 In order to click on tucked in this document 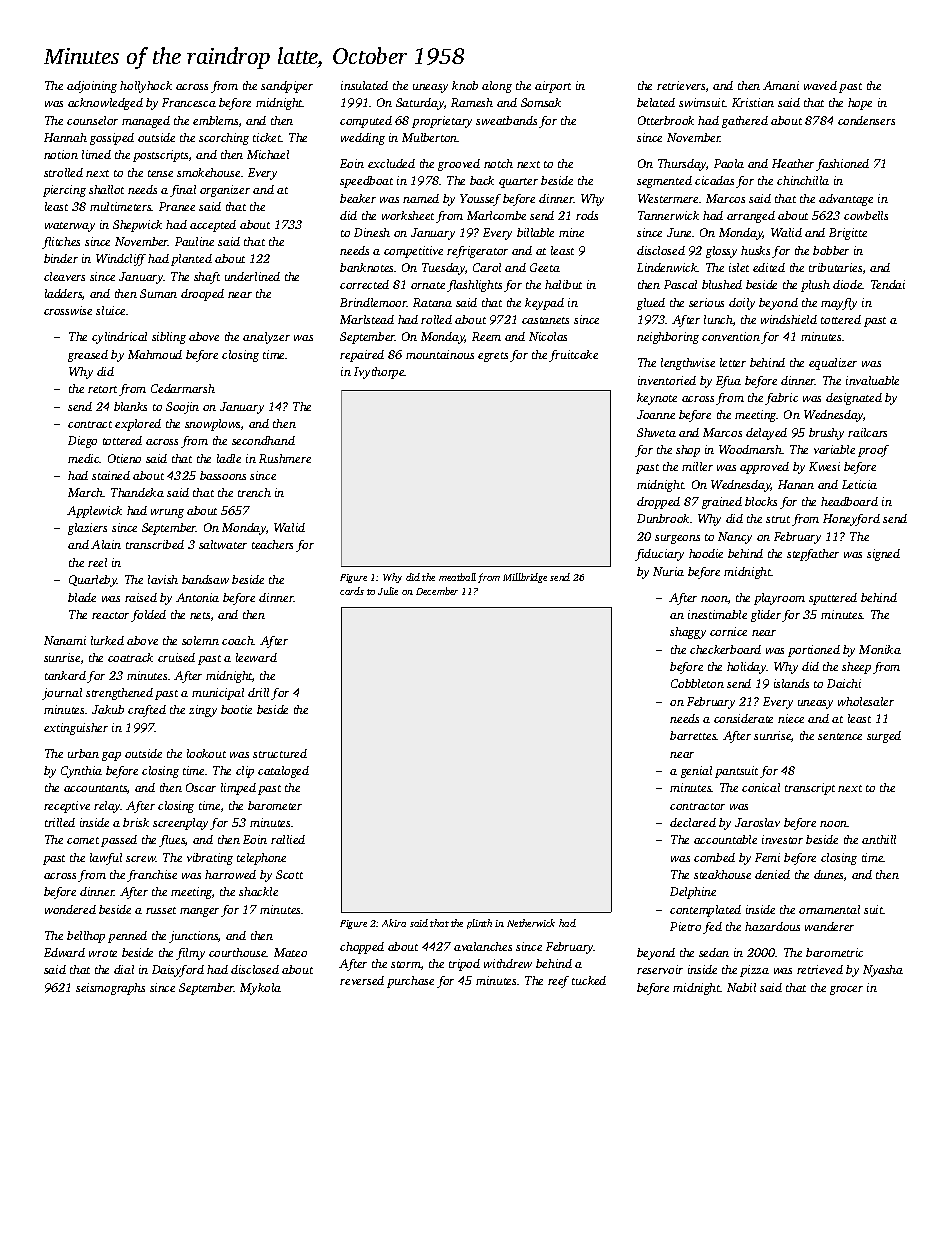, I will do `click(589, 980)`.
